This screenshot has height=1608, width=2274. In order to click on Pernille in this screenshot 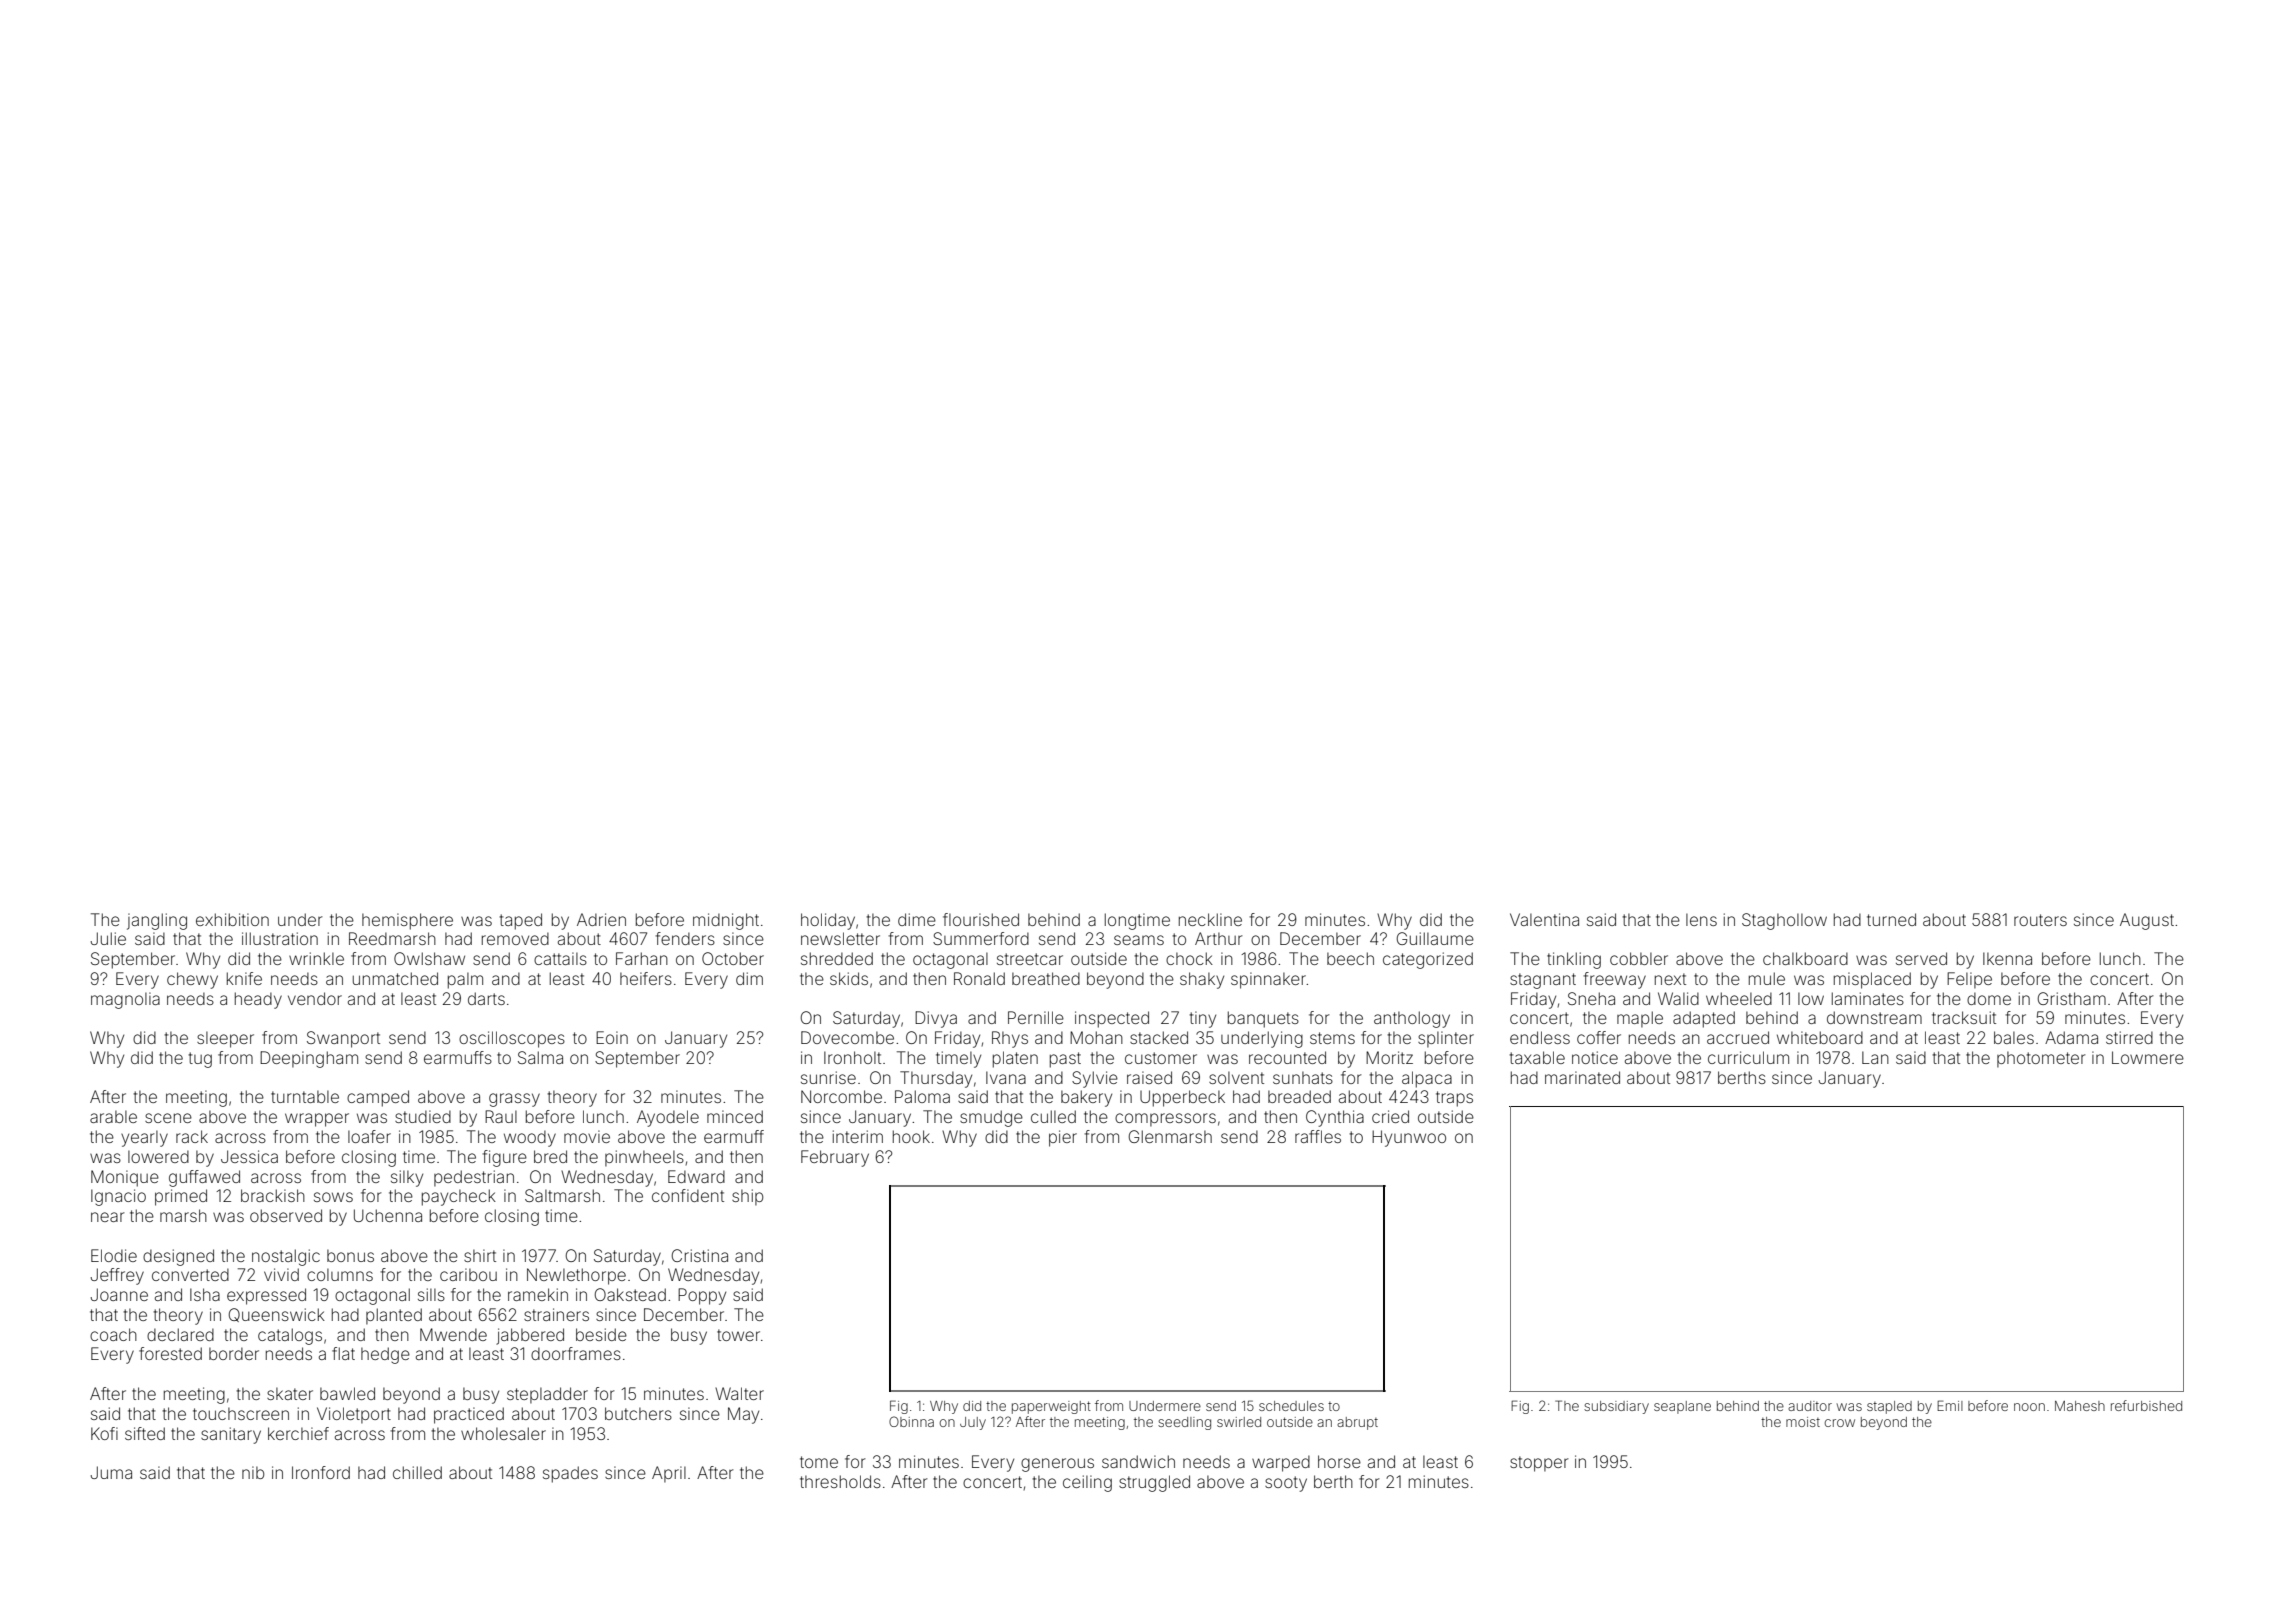, I will do `click(1036, 1017)`.
